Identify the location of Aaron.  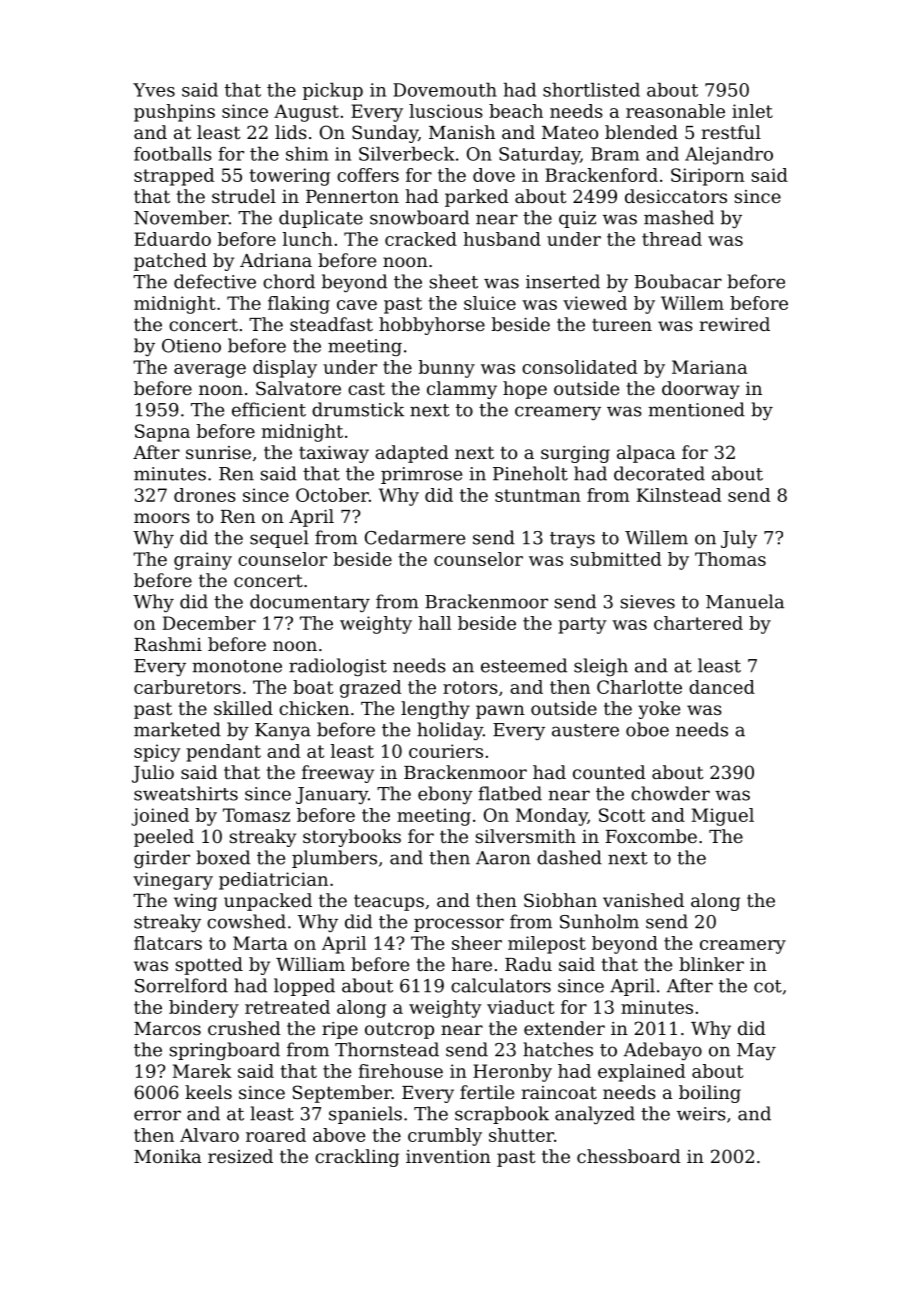
(503, 858).
